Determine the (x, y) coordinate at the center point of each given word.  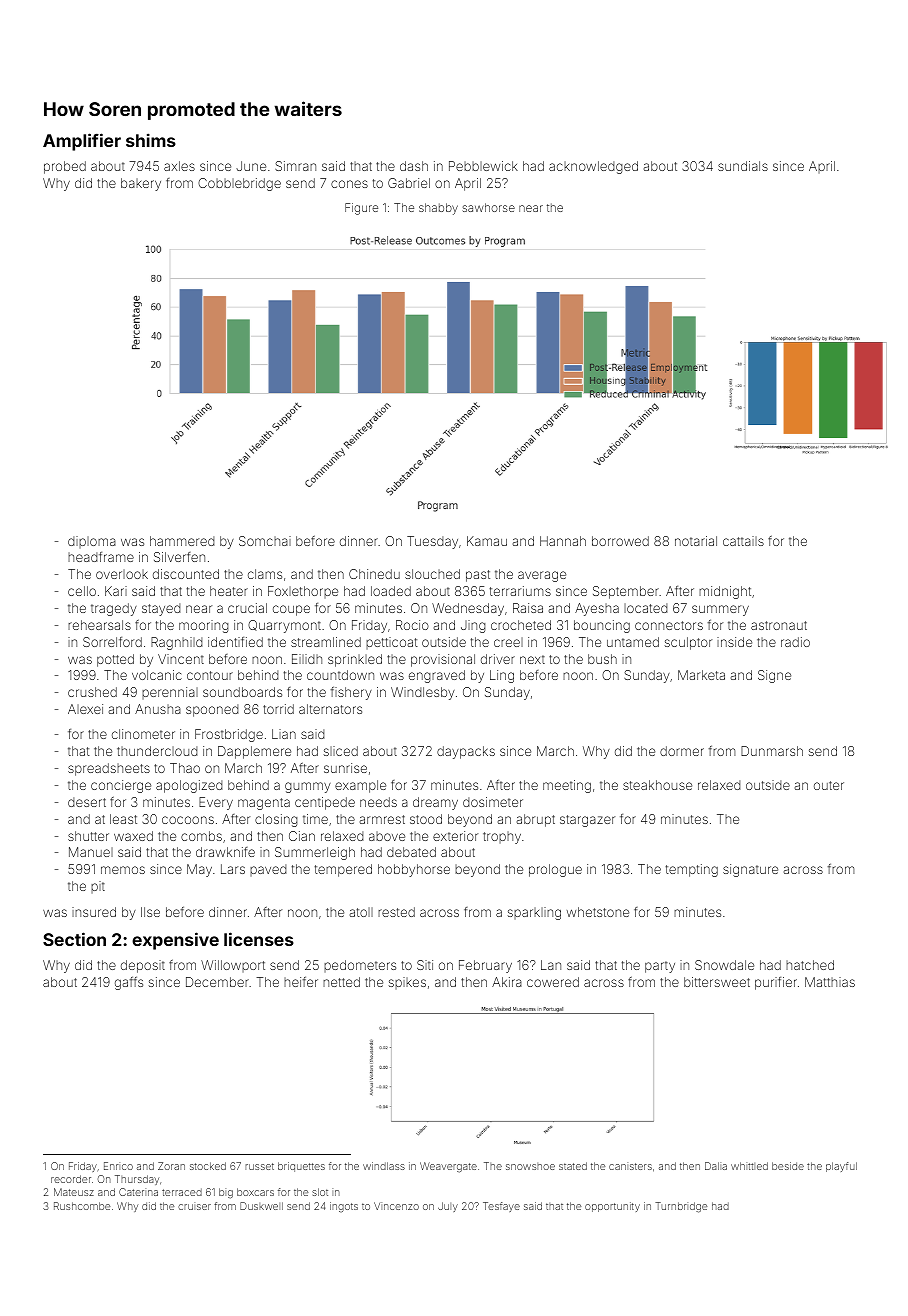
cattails (743, 541)
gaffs (129, 983)
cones (349, 184)
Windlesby (423, 693)
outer (829, 785)
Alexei (85, 709)
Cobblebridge (239, 184)
